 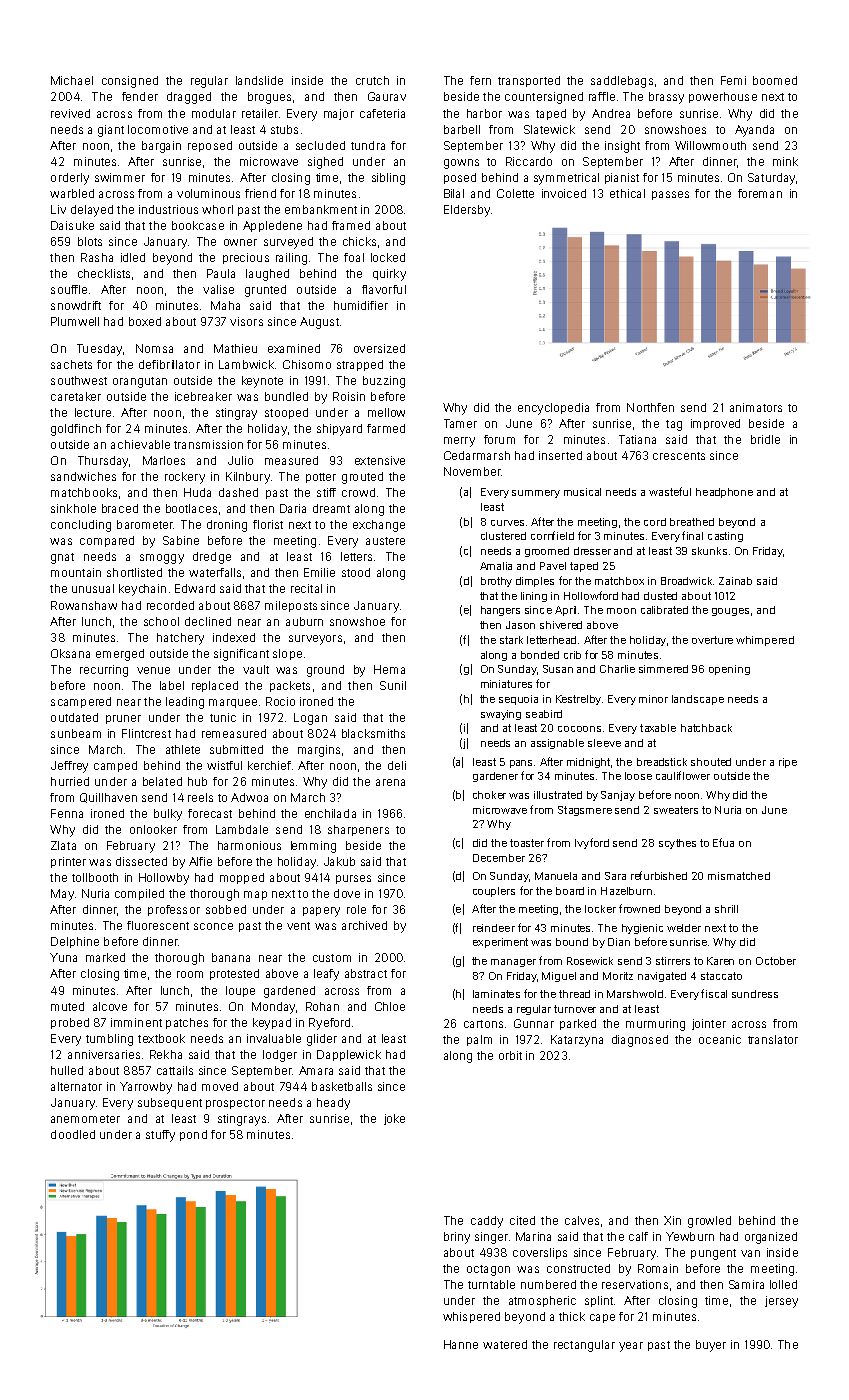 I want to click on Rowanshaw, so click(x=84, y=605).
